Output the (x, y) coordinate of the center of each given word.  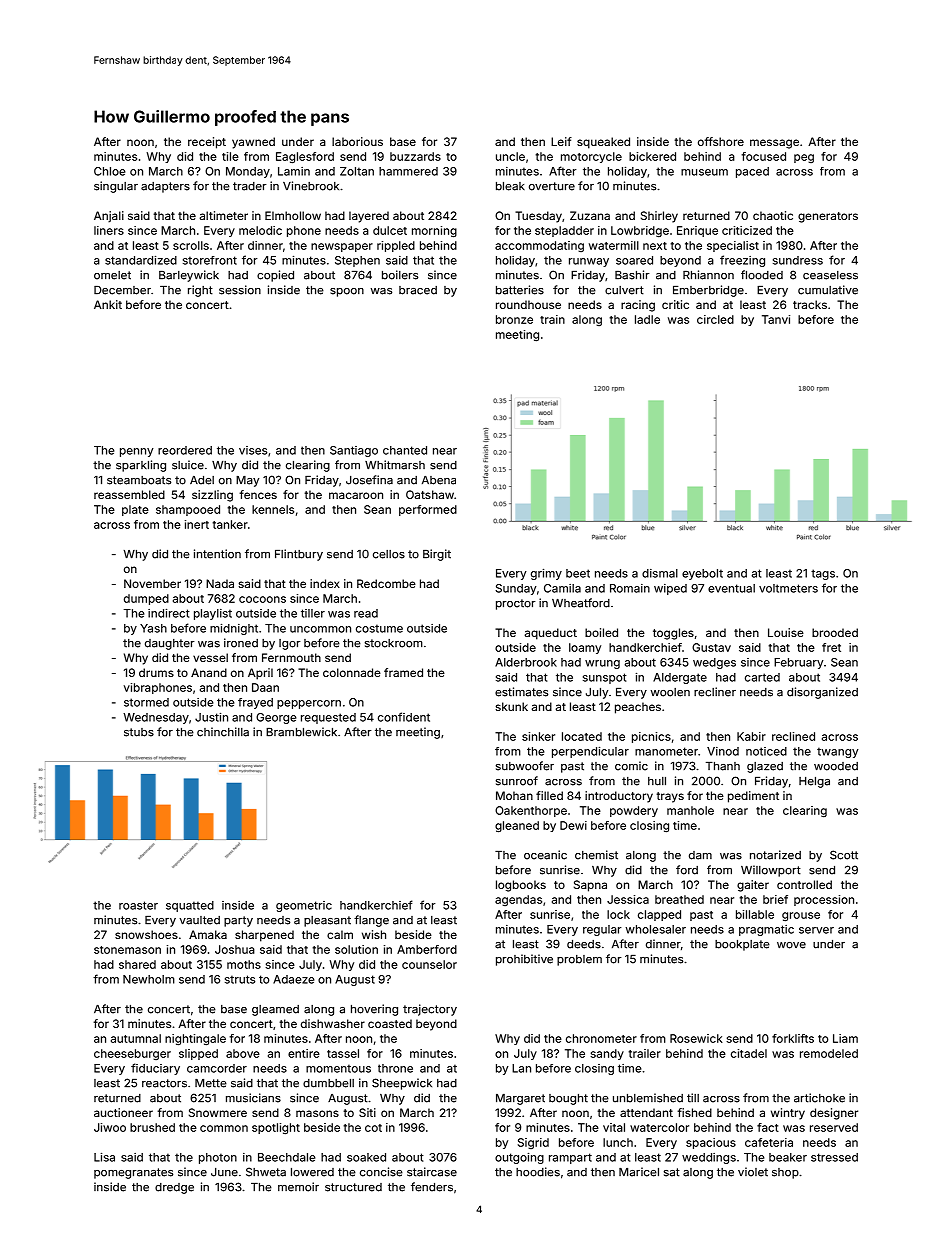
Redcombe (386, 583)
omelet (112, 275)
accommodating (539, 246)
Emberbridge (708, 291)
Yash (153, 628)
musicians (253, 1098)
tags (823, 574)
